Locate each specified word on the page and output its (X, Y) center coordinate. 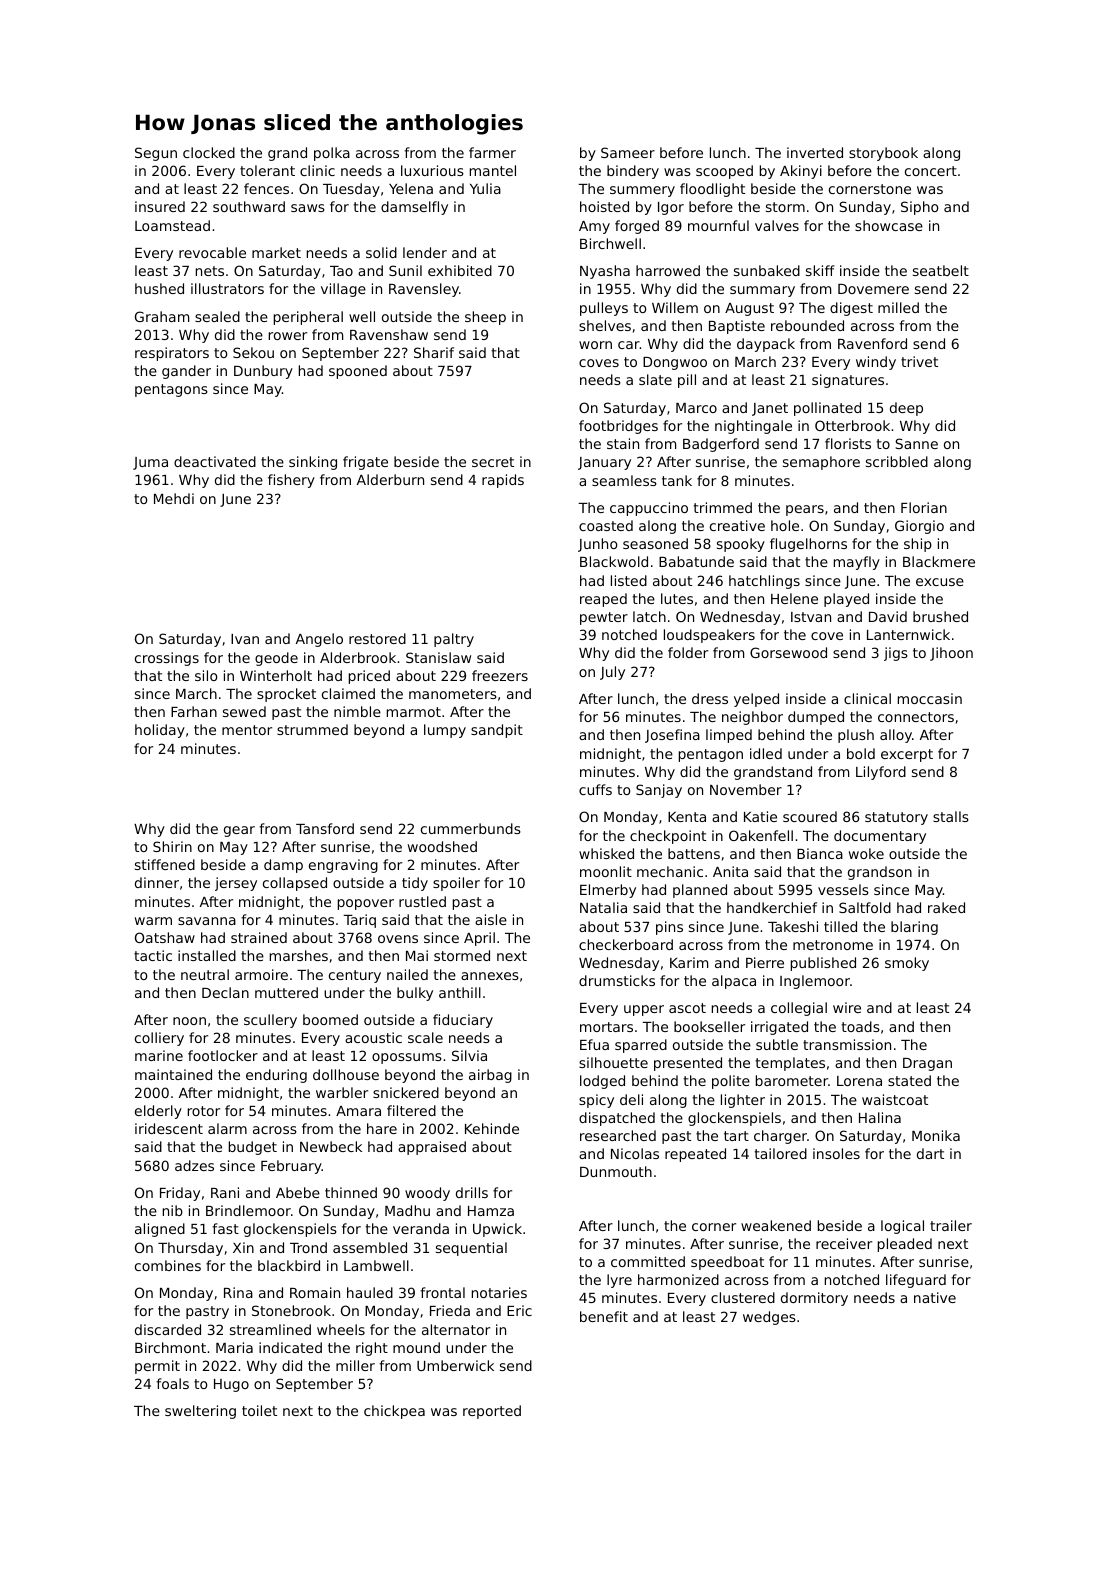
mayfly (857, 563)
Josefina (672, 736)
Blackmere (939, 561)
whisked (606, 853)
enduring (276, 1076)
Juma (150, 463)
